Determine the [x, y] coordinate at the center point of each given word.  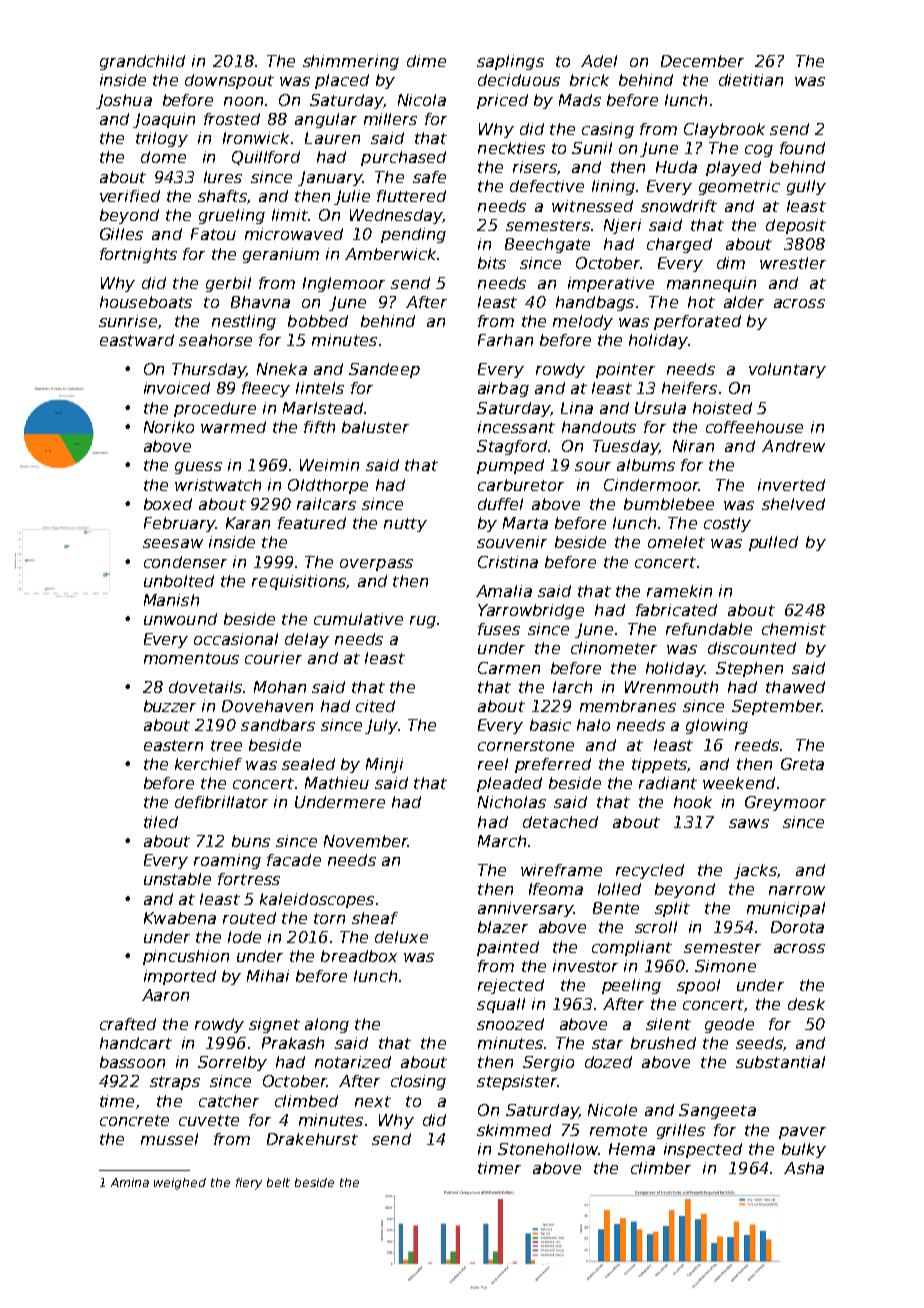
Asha [804, 1168]
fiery [249, 1184]
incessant [516, 427]
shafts [222, 196]
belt [278, 1182]
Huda [676, 167]
